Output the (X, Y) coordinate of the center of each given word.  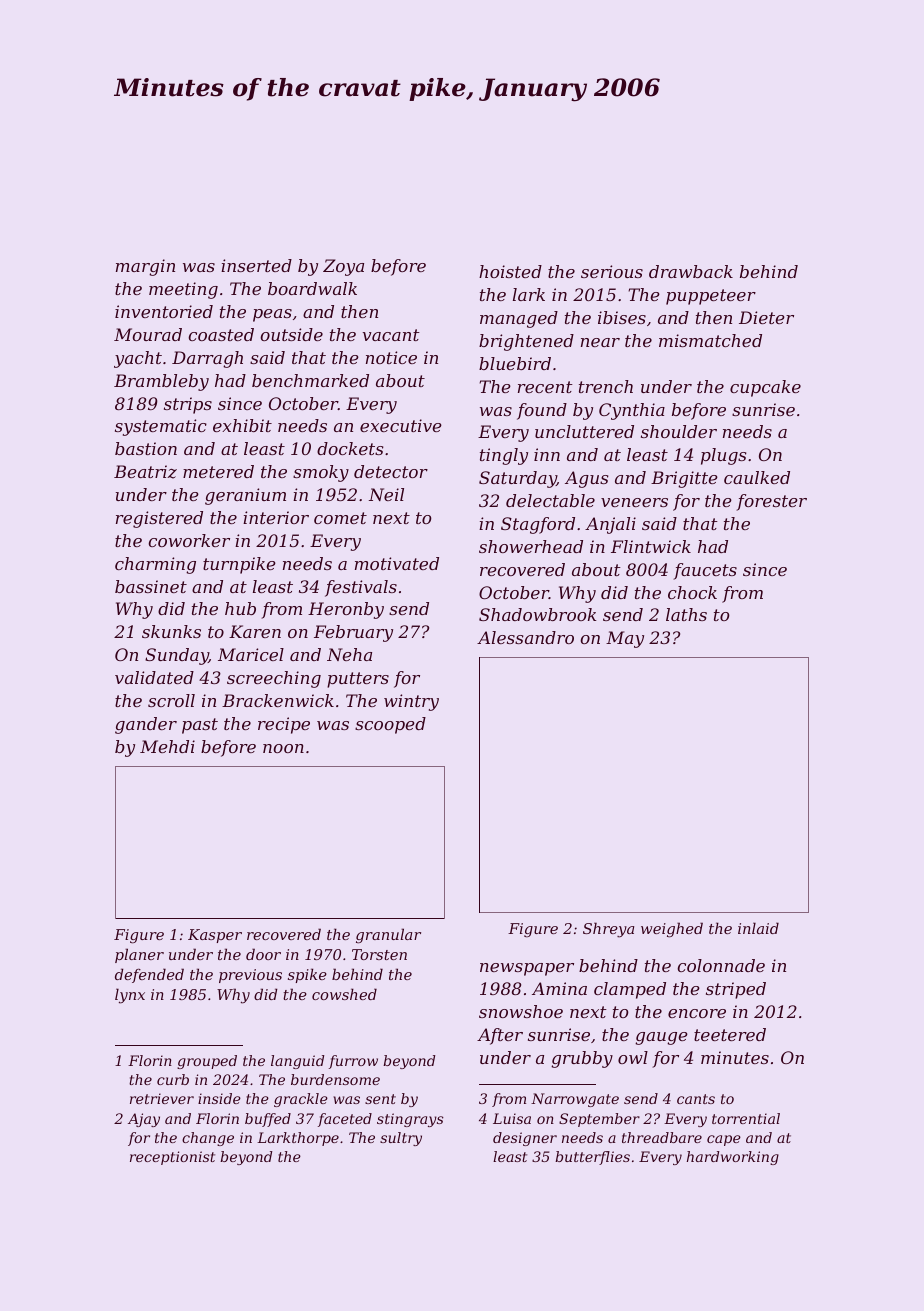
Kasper (215, 936)
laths (686, 614)
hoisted (510, 271)
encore (697, 1013)
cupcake (765, 388)
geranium (245, 496)
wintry (411, 702)
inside (219, 1098)
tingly (504, 456)
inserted (256, 265)
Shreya (608, 930)
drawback (691, 271)
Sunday (177, 656)
